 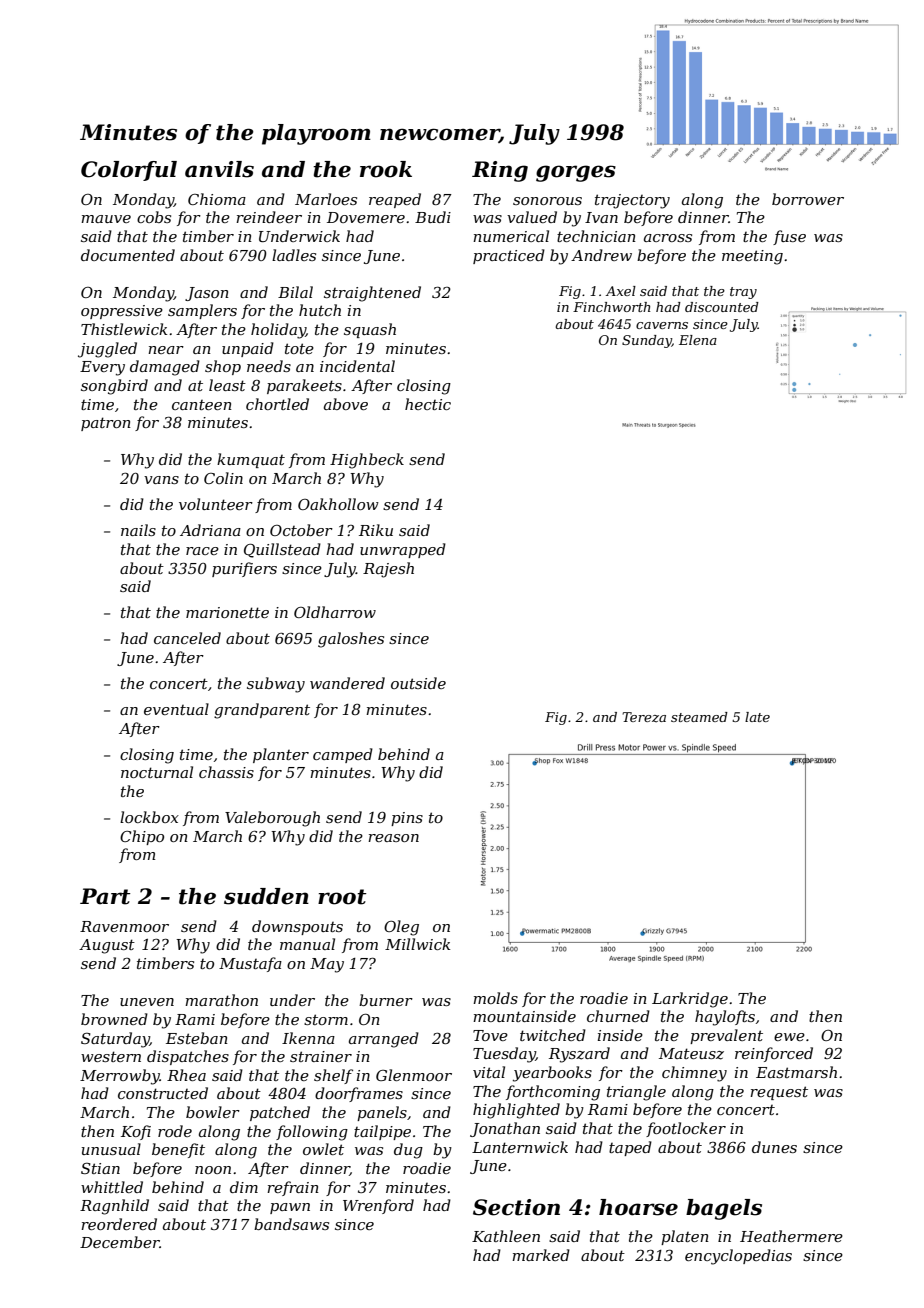 I want to click on rook, so click(x=386, y=169).
